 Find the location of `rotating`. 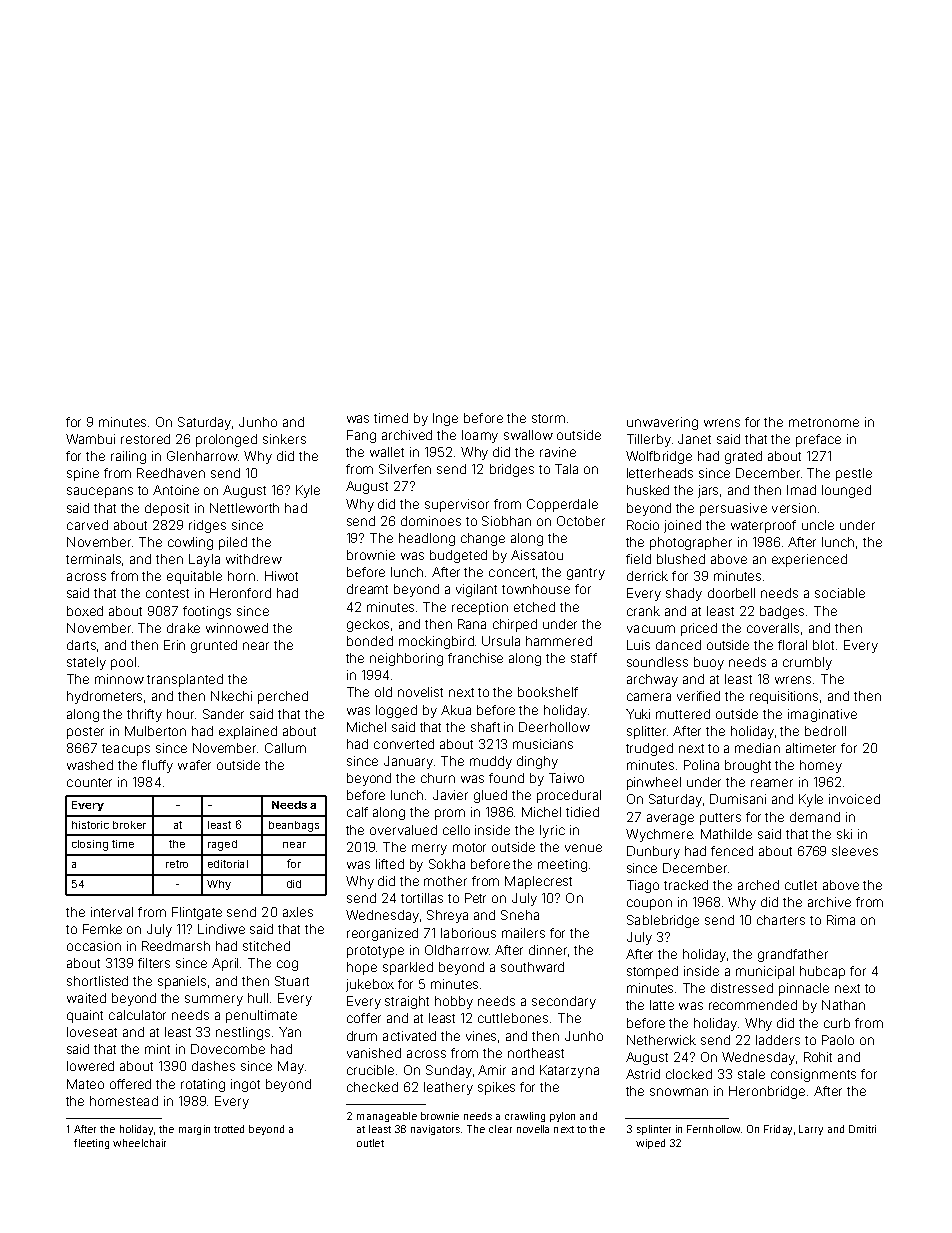

rotating is located at coordinates (203, 1085).
